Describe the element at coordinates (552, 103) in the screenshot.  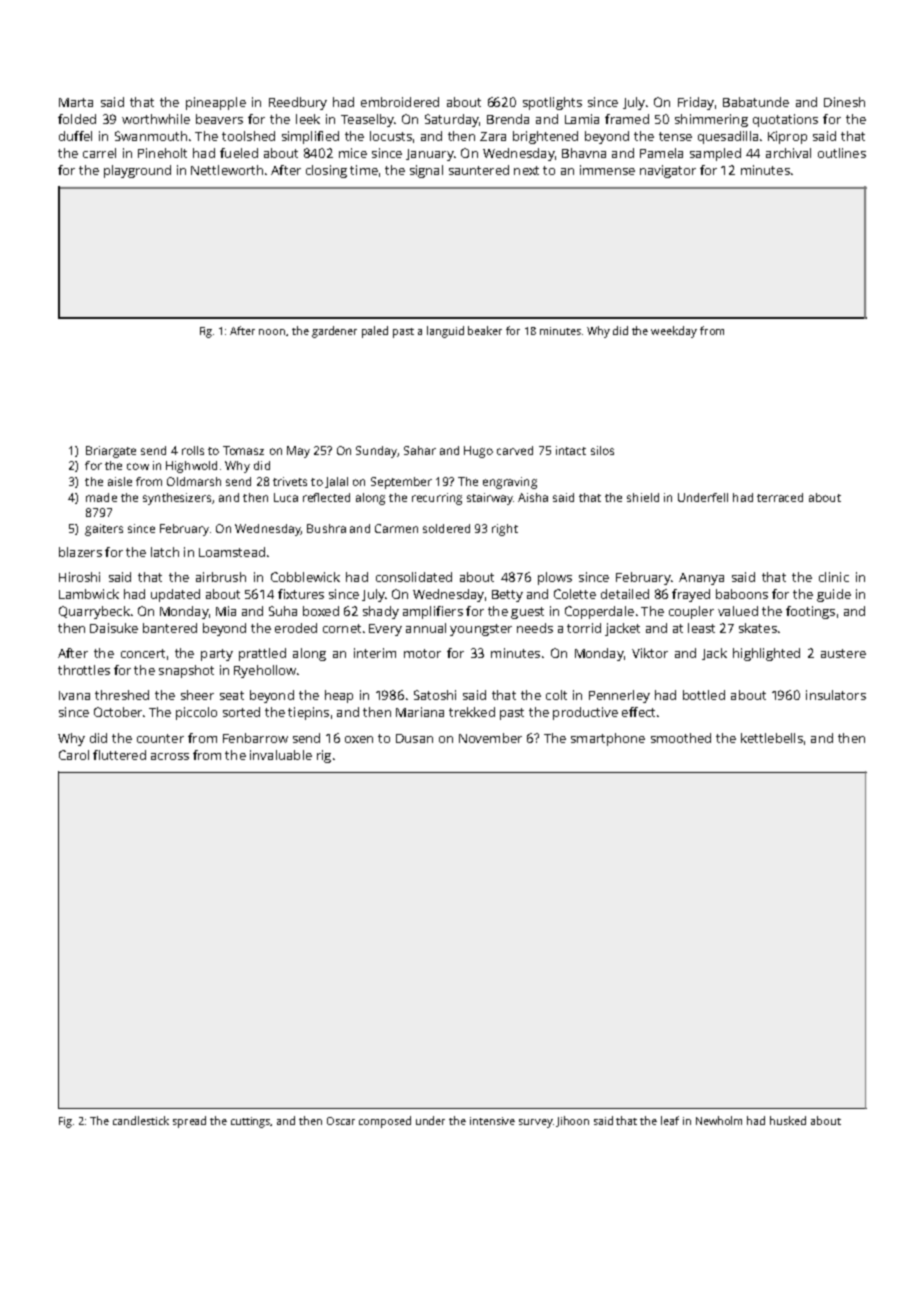
I see `spotlights` at that location.
